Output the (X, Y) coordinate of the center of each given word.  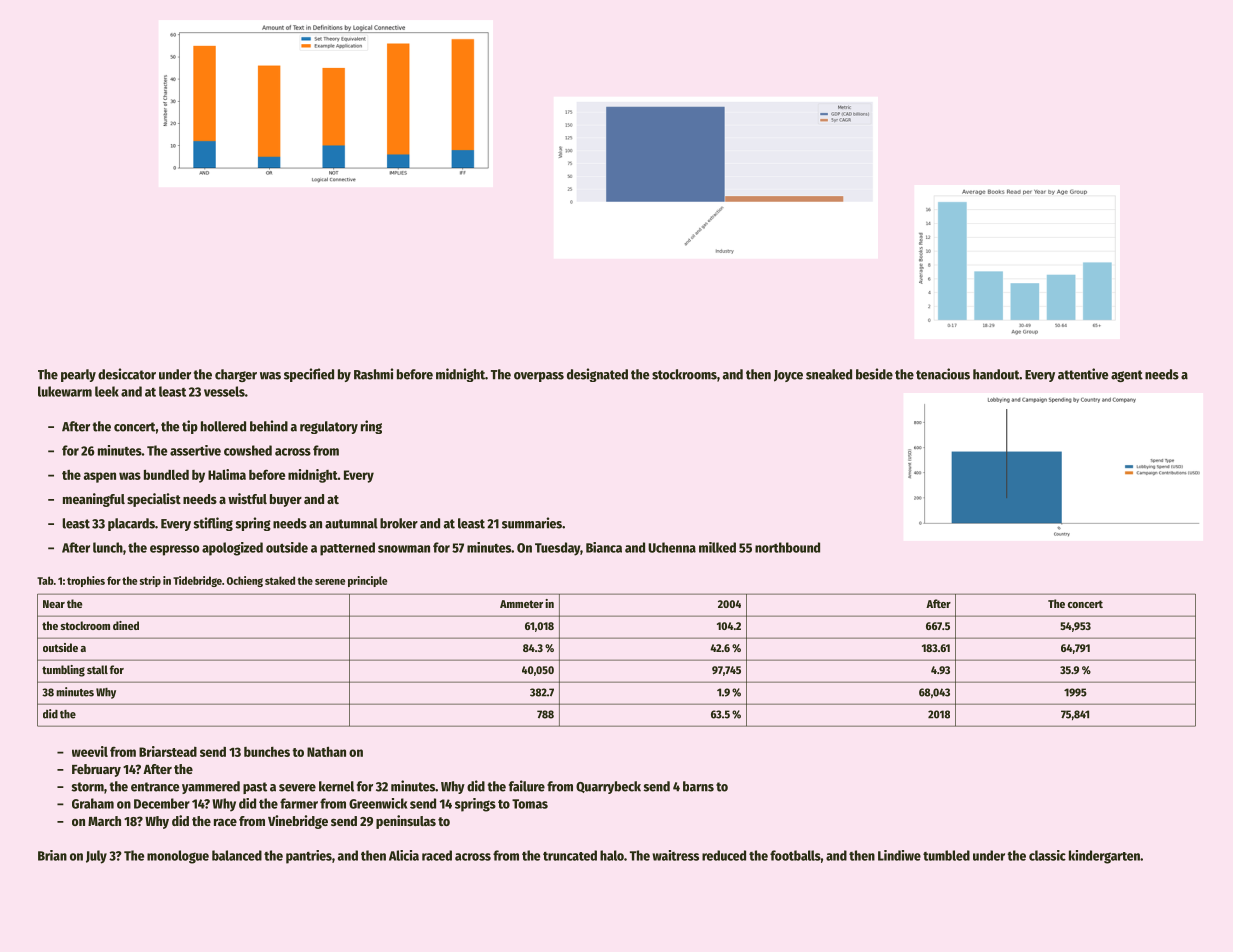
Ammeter (521, 604)
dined (126, 625)
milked (717, 547)
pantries (309, 857)
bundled (166, 475)
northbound (787, 547)
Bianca (604, 547)
